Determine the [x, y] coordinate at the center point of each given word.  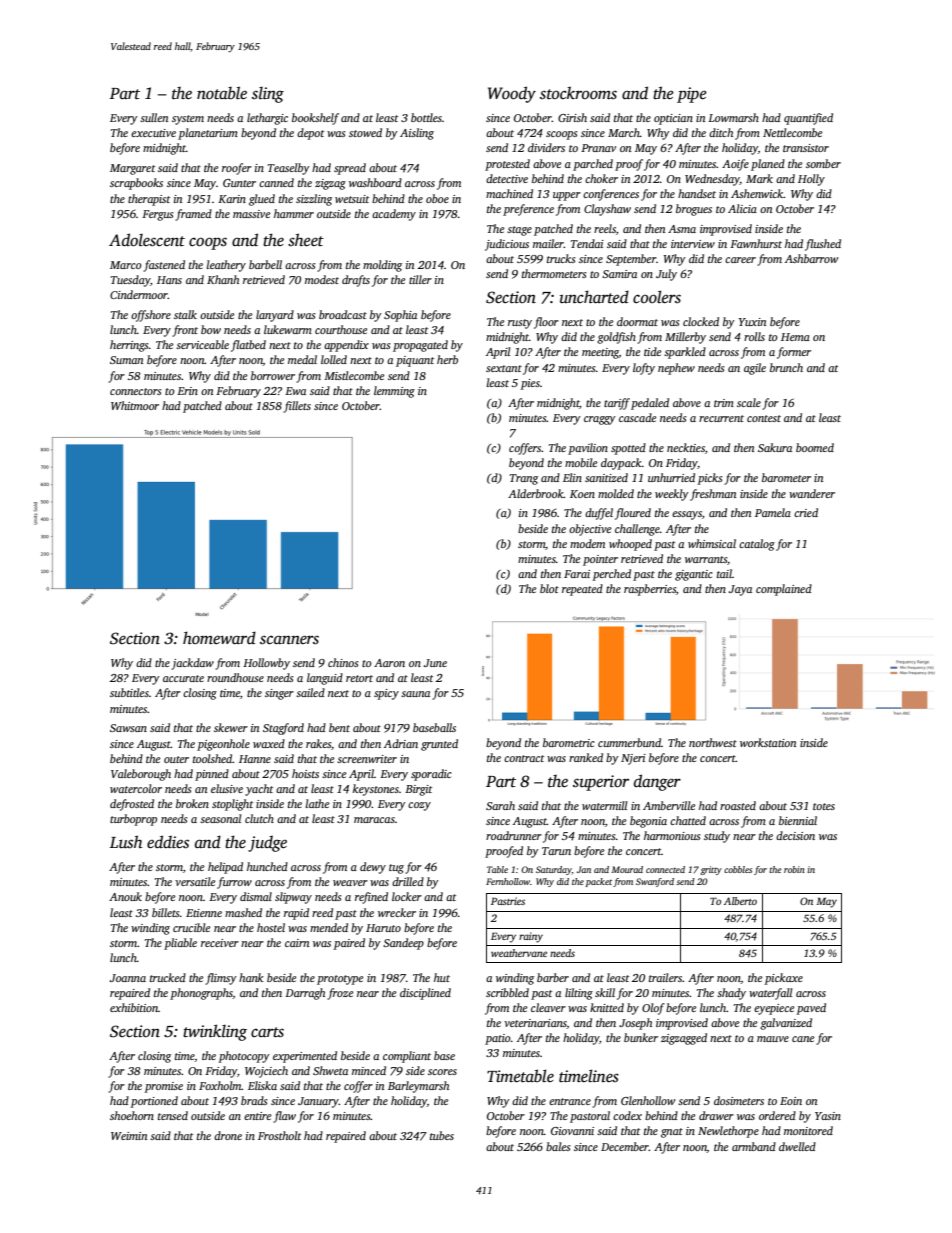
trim [724, 403]
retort [359, 678]
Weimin [129, 1136]
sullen [154, 117]
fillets [297, 407]
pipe [692, 95]
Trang [524, 479]
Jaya [740, 590]
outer [176, 759]
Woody [512, 94]
